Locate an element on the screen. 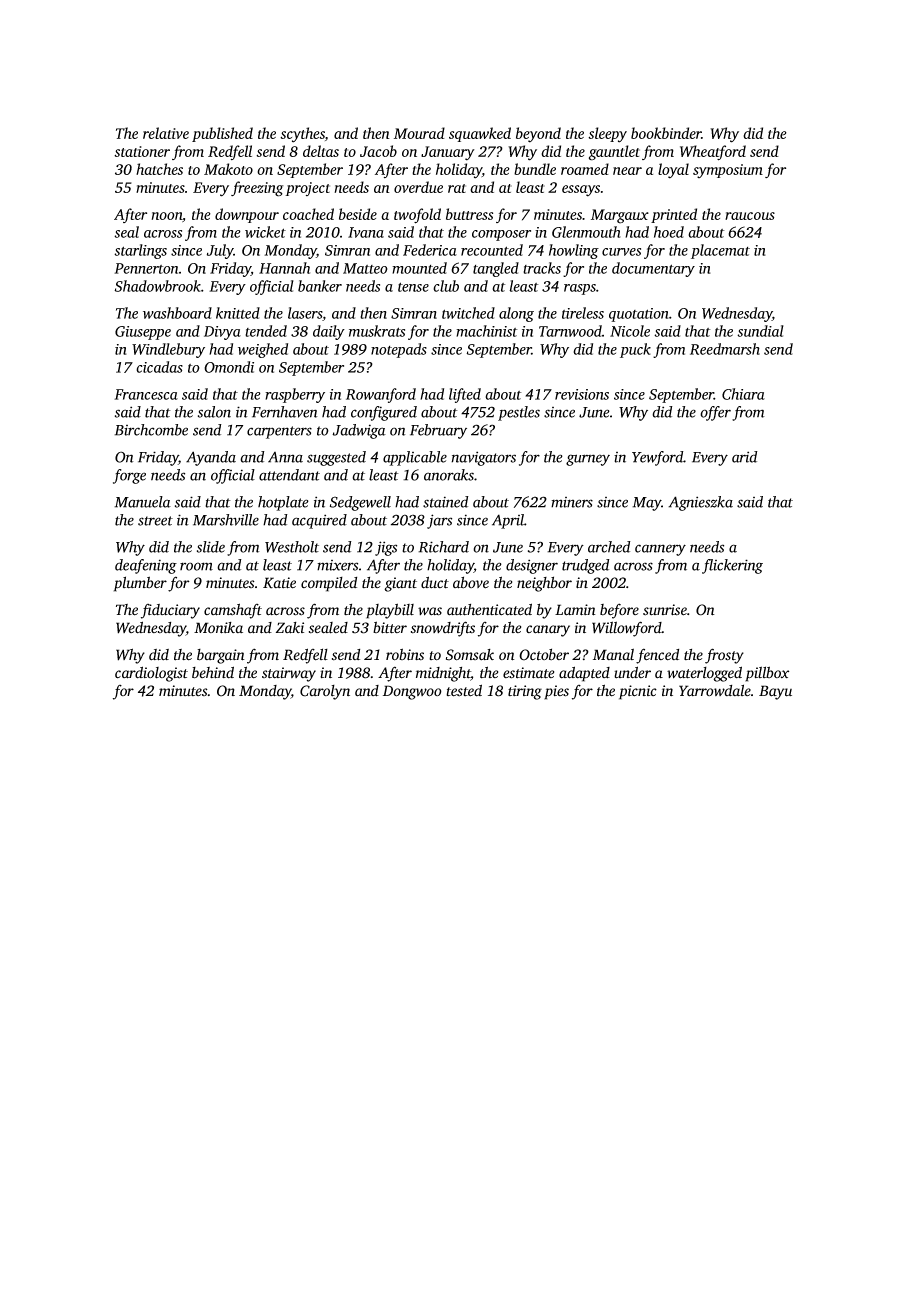 The image size is (908, 1316). Chiara is located at coordinates (743, 394).
